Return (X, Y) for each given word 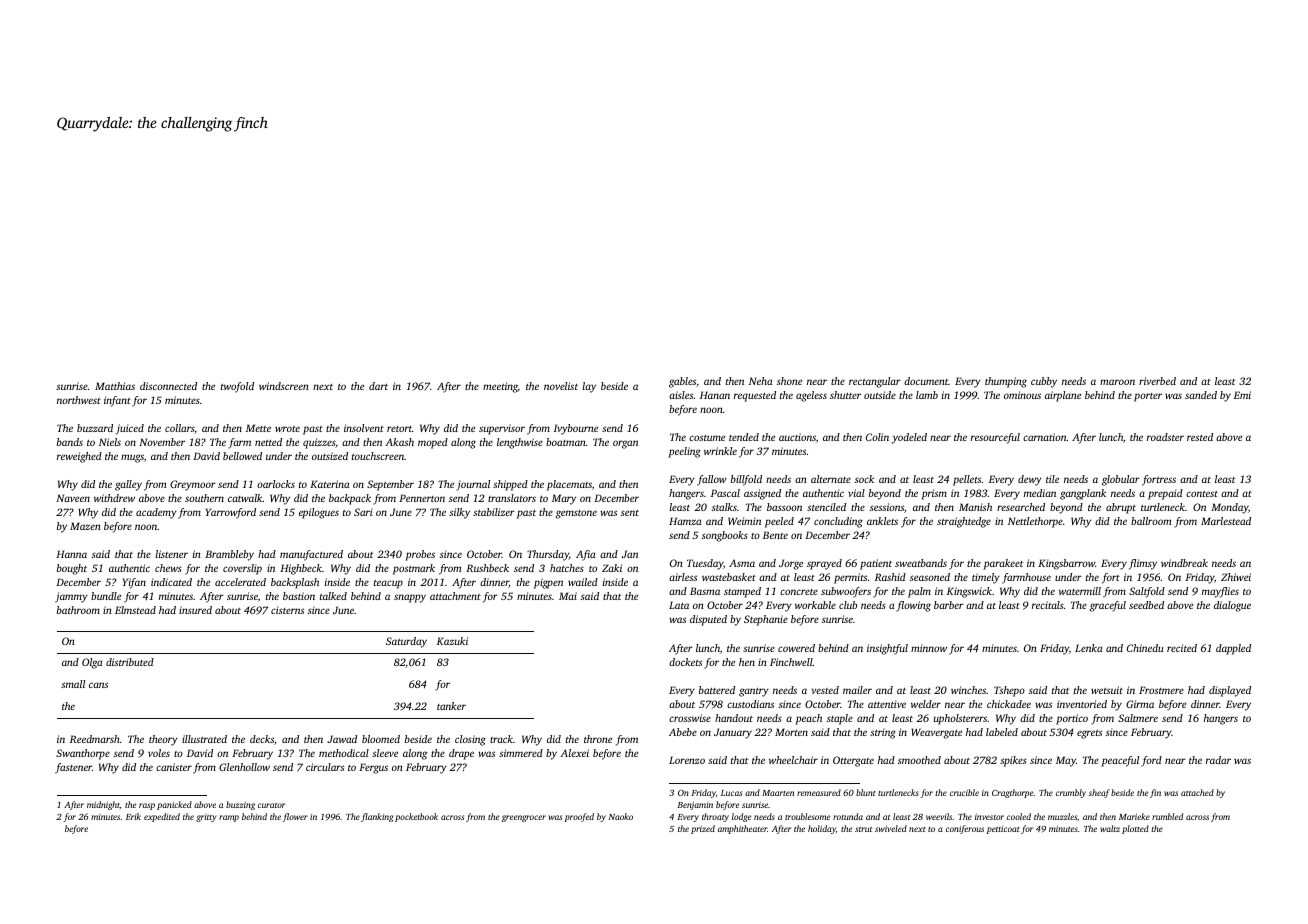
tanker (451, 706)
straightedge (964, 522)
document (926, 381)
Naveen (73, 498)
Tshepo (1009, 691)
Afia (586, 555)
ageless (811, 396)
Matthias (115, 386)
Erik (133, 816)
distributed (130, 662)
